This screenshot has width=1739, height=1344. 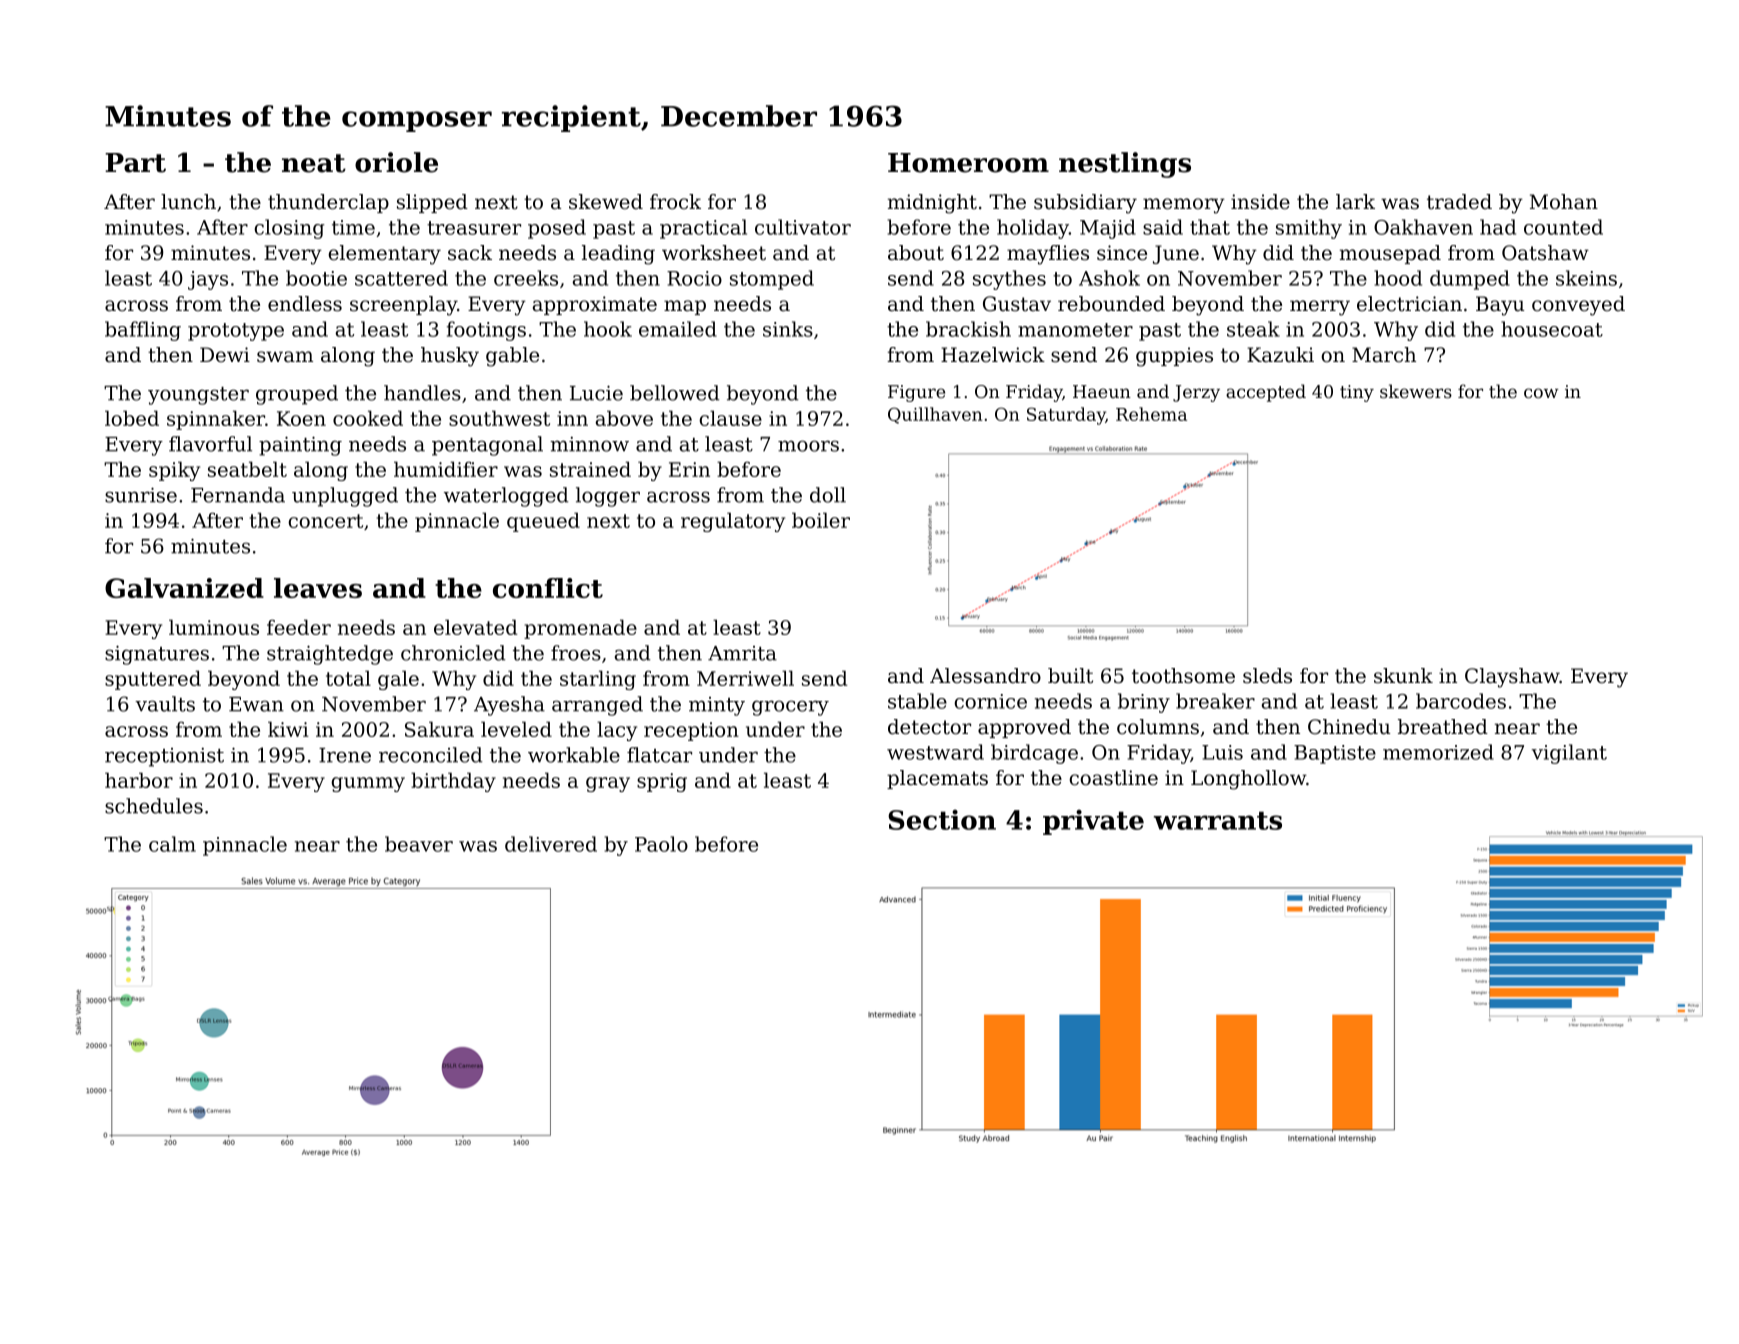 I want to click on cultivator, so click(x=803, y=227).
